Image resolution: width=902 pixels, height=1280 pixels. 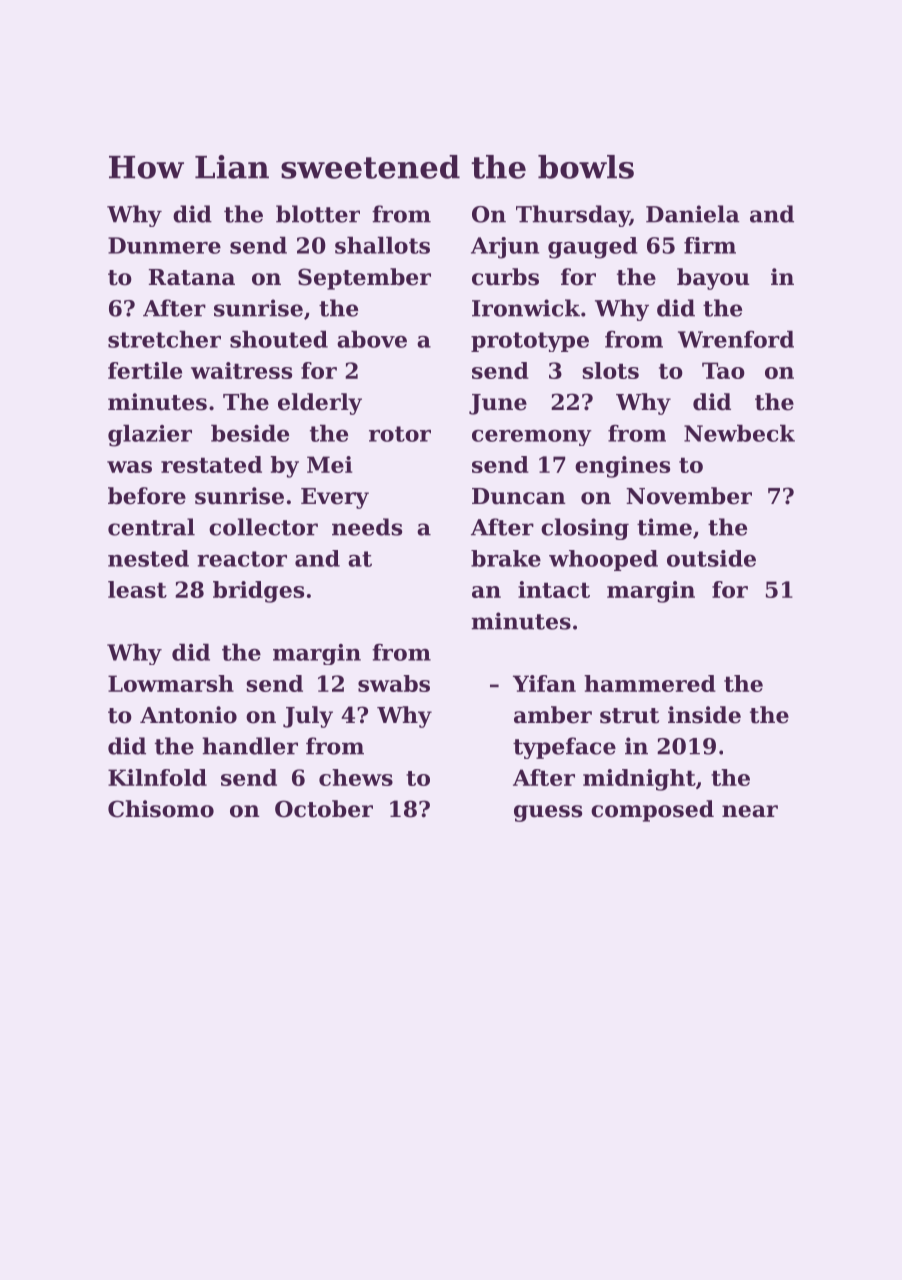 What do you see at coordinates (394, 683) in the image?
I see `swabs` at bounding box center [394, 683].
